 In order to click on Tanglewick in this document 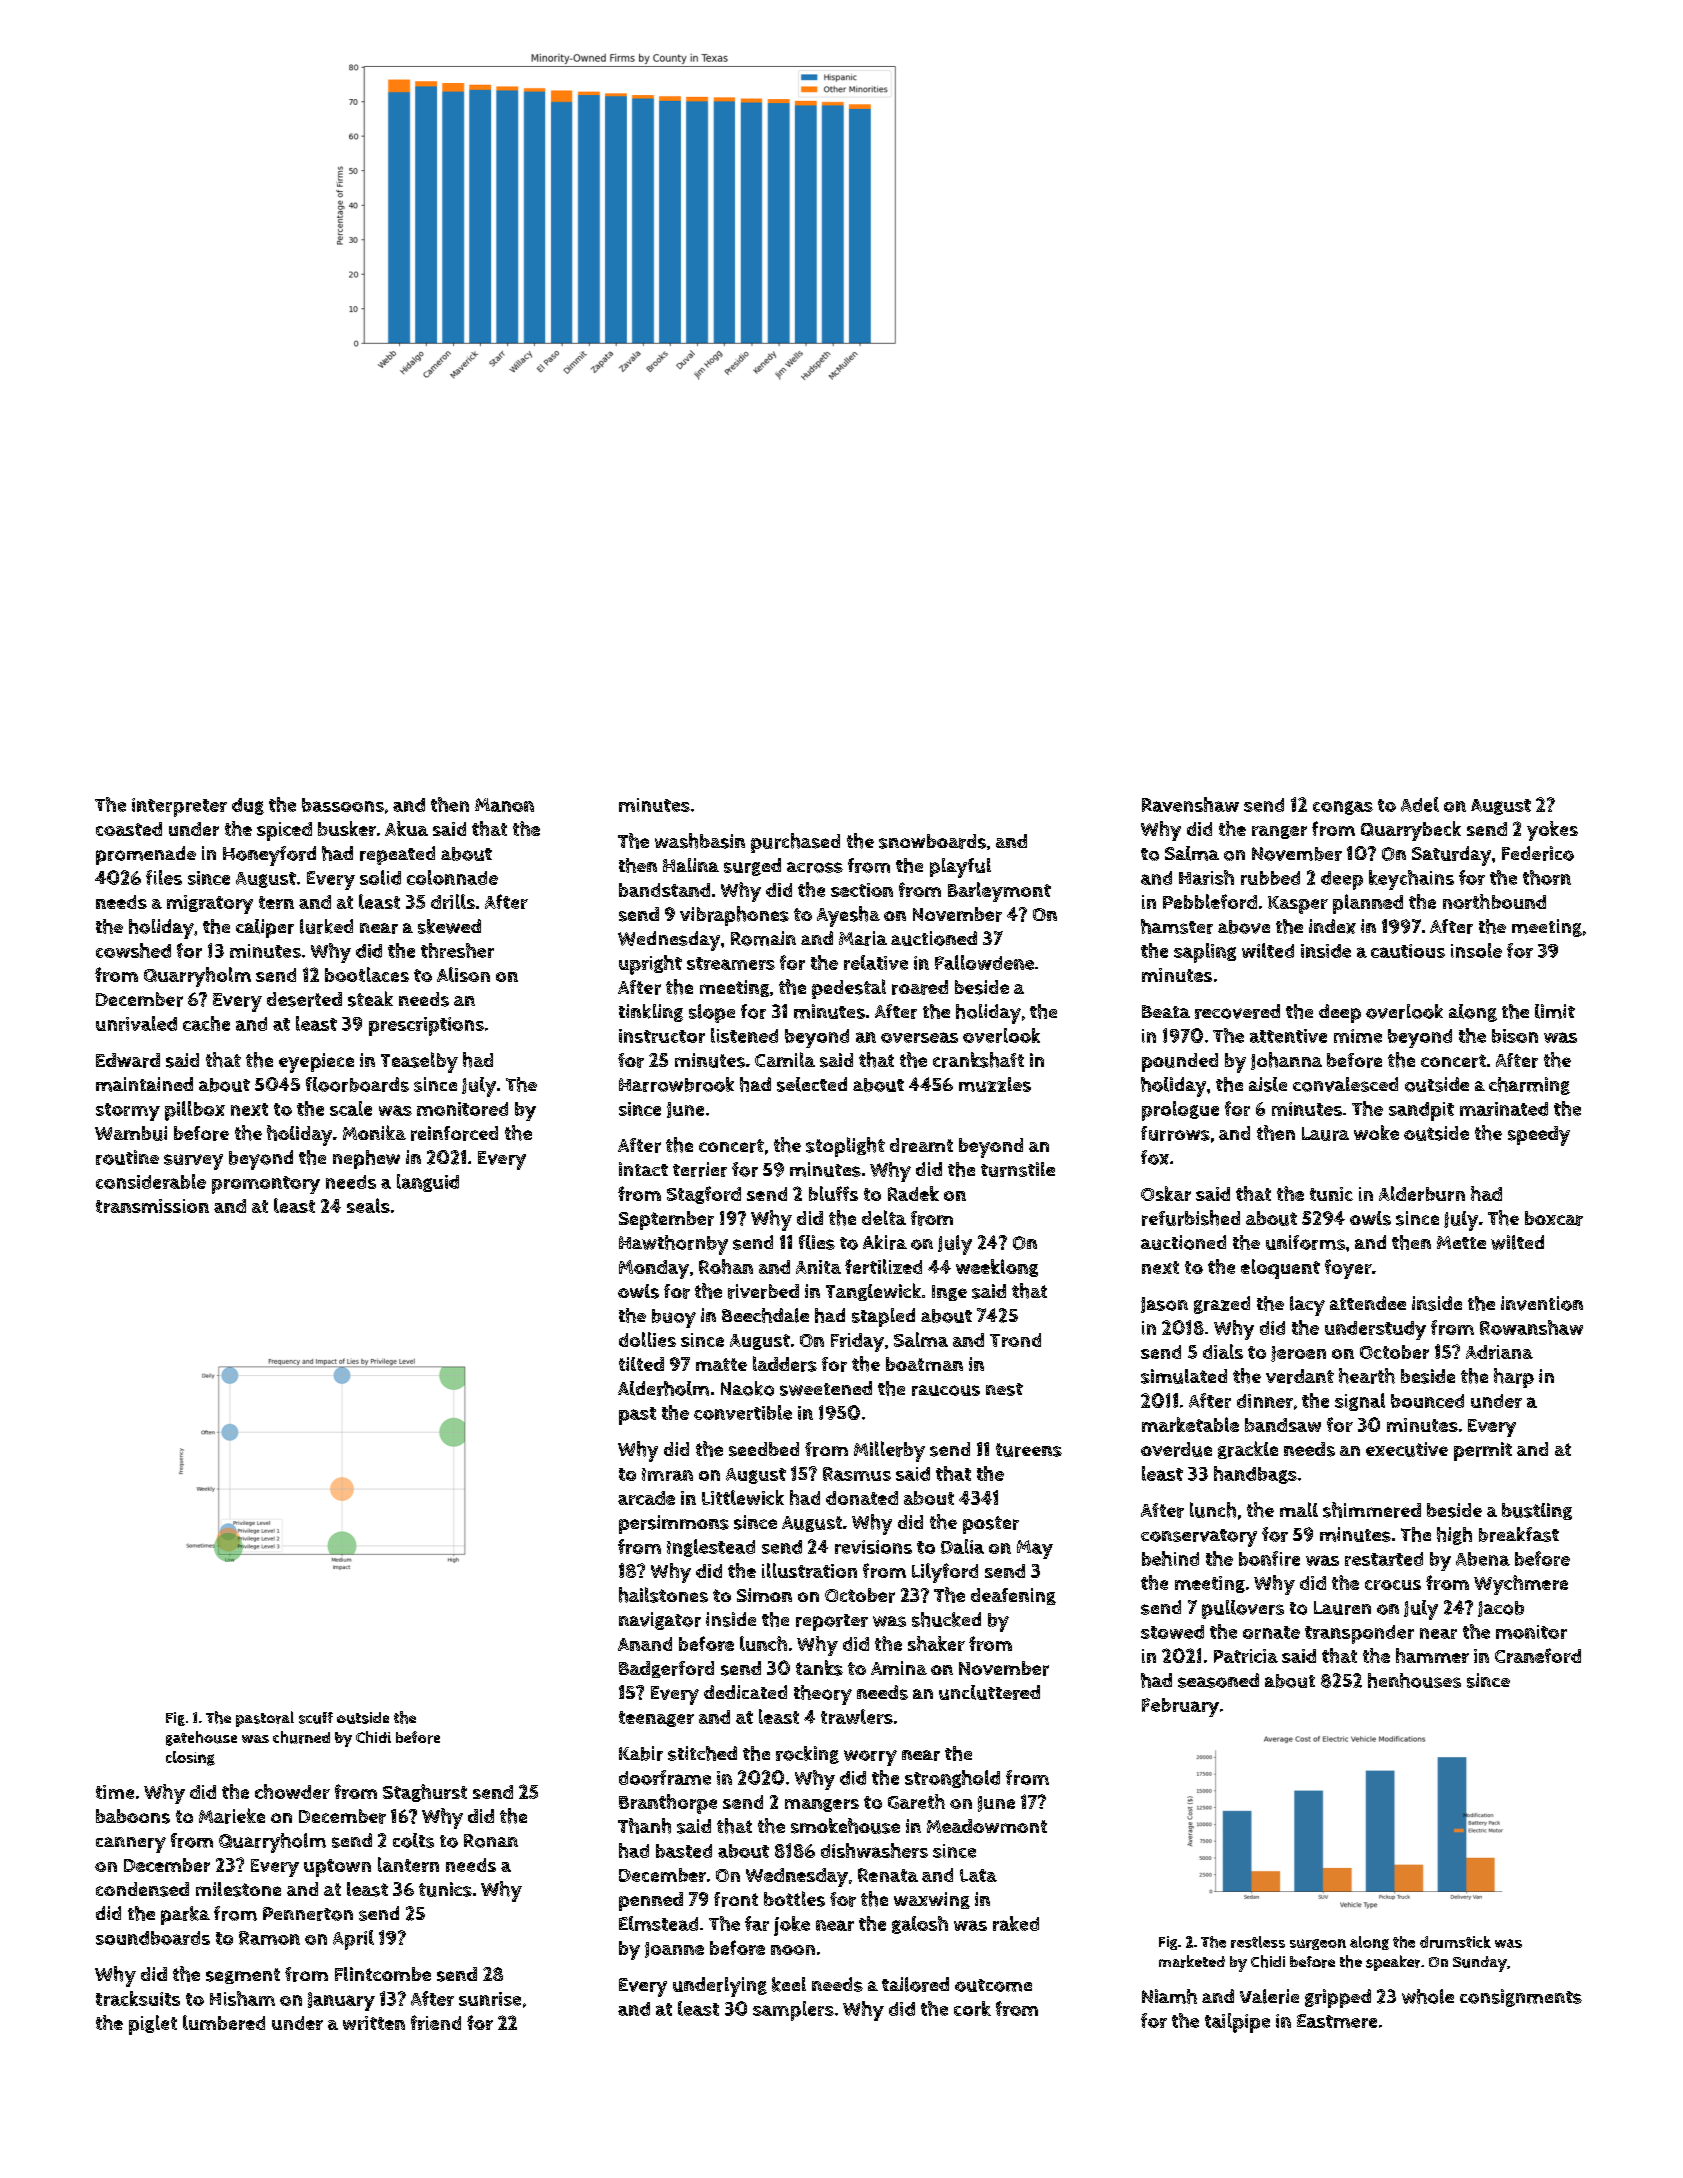, I will do `click(873, 1292)`.
